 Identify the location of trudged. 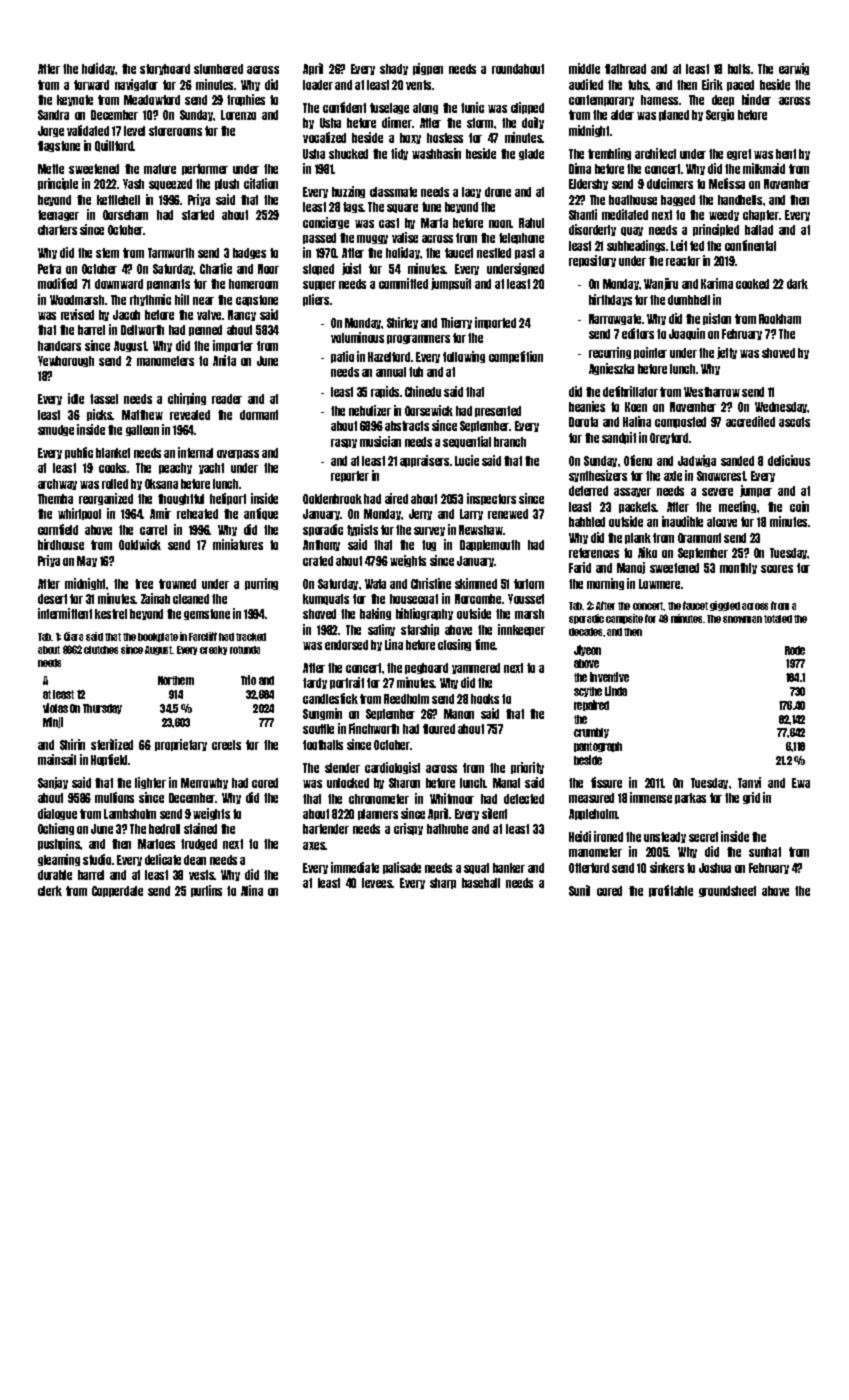
(199, 844).
